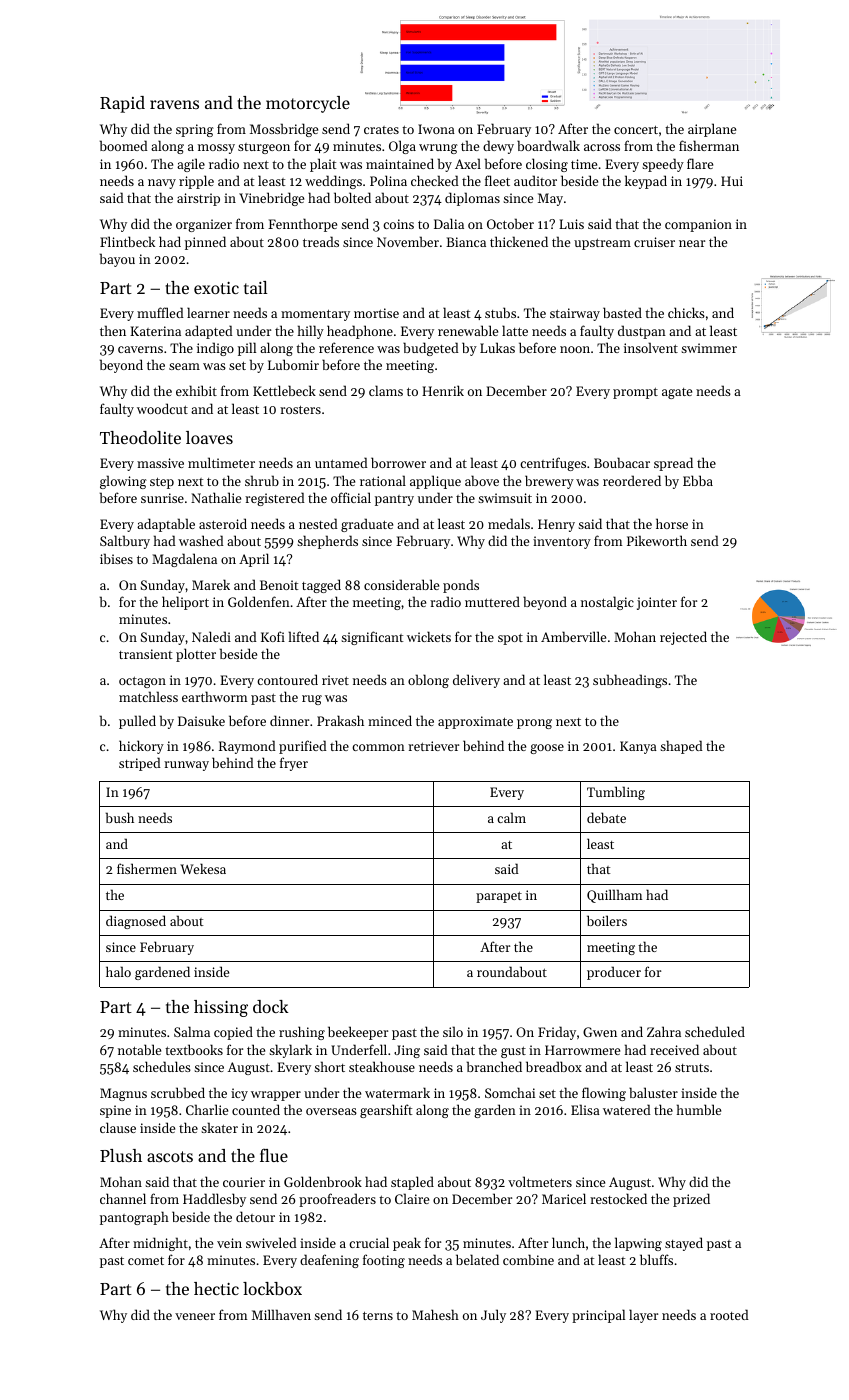 The image size is (849, 1400). I want to click on Salma, so click(192, 1031).
